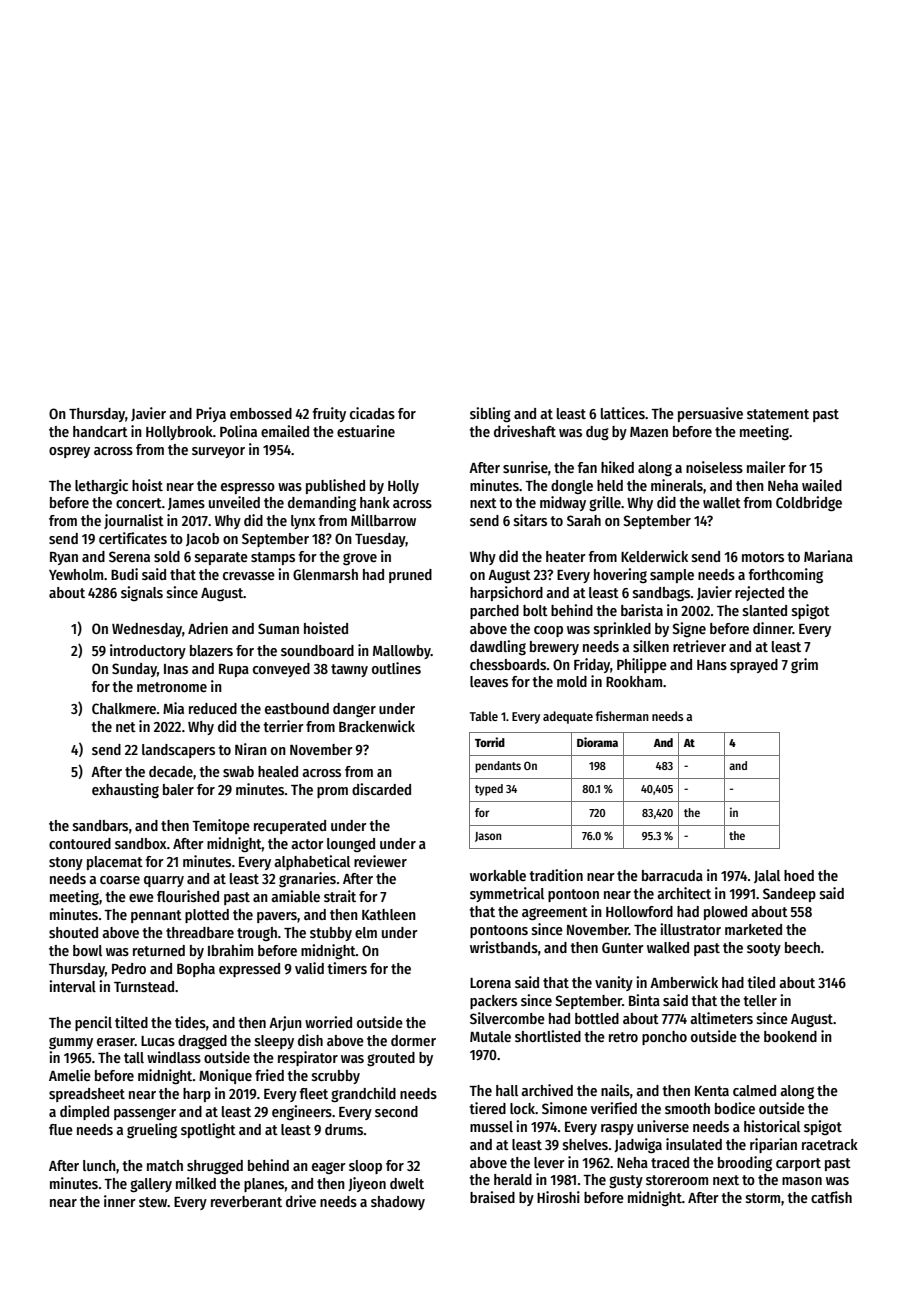 This screenshot has height=1316, width=908. I want to click on Glenmarsh, so click(325, 574).
